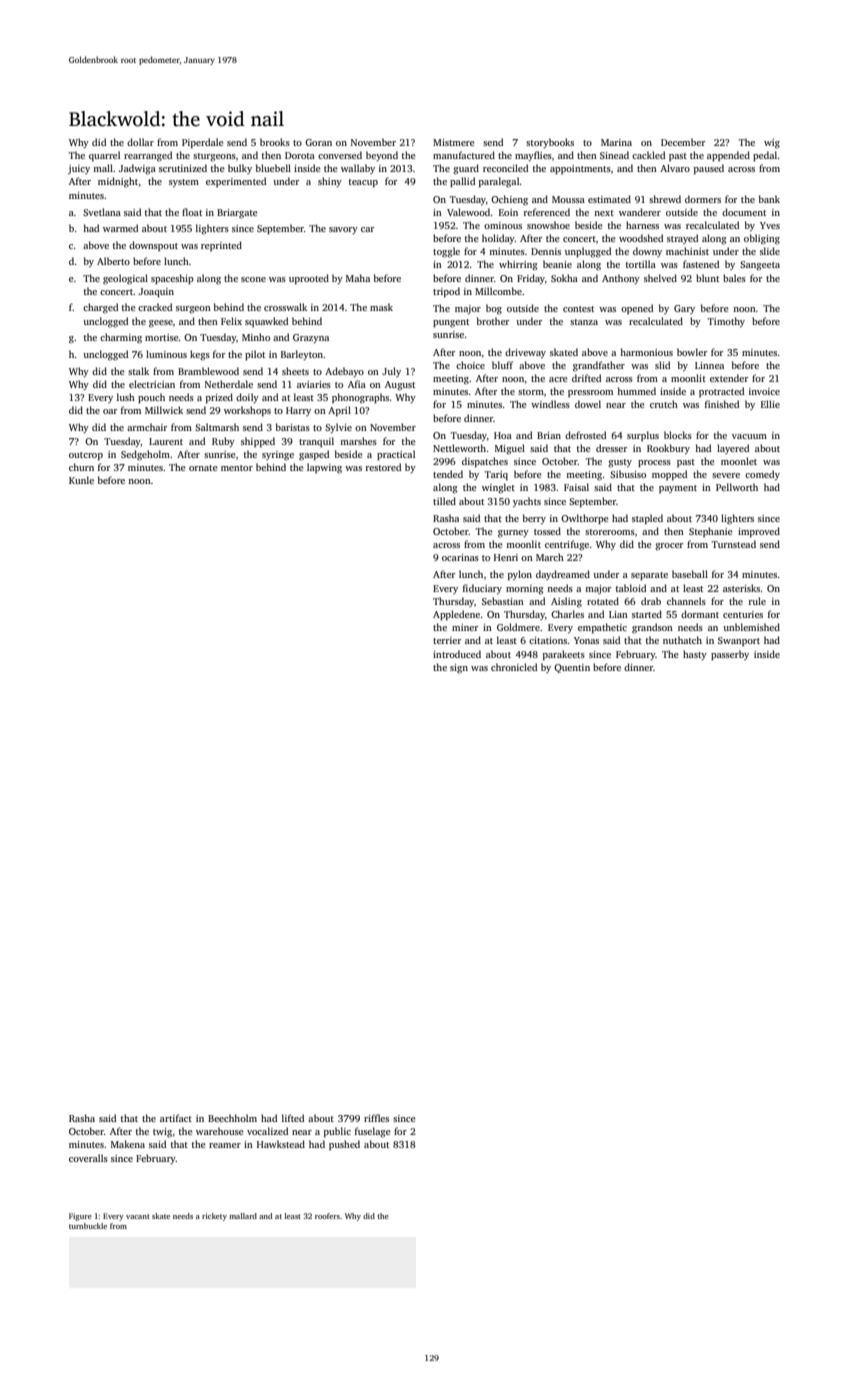 This screenshot has width=849, height=1400. What do you see at coordinates (140, 142) in the screenshot?
I see `dollar` at bounding box center [140, 142].
